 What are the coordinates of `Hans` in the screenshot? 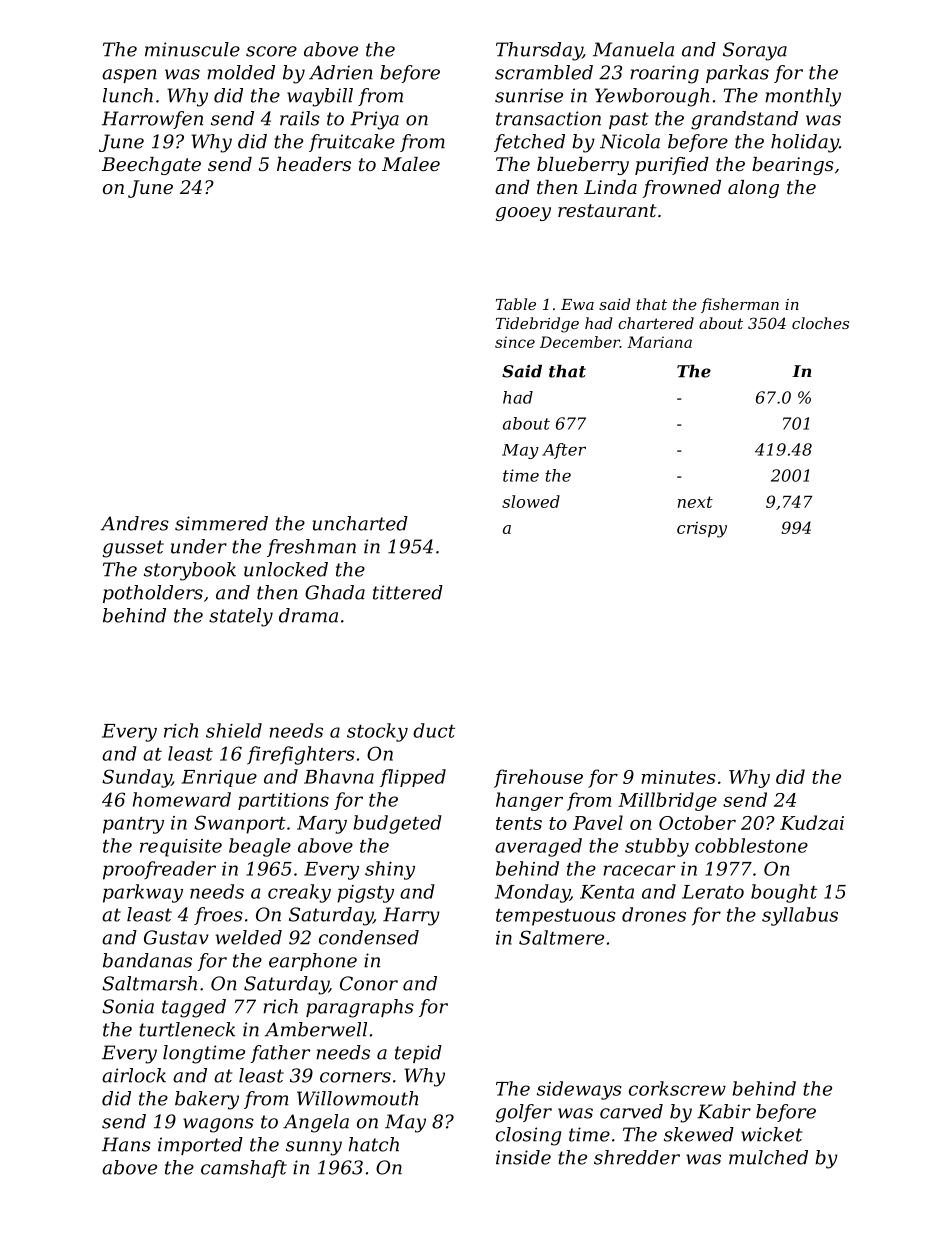 It's located at (126, 1144).
